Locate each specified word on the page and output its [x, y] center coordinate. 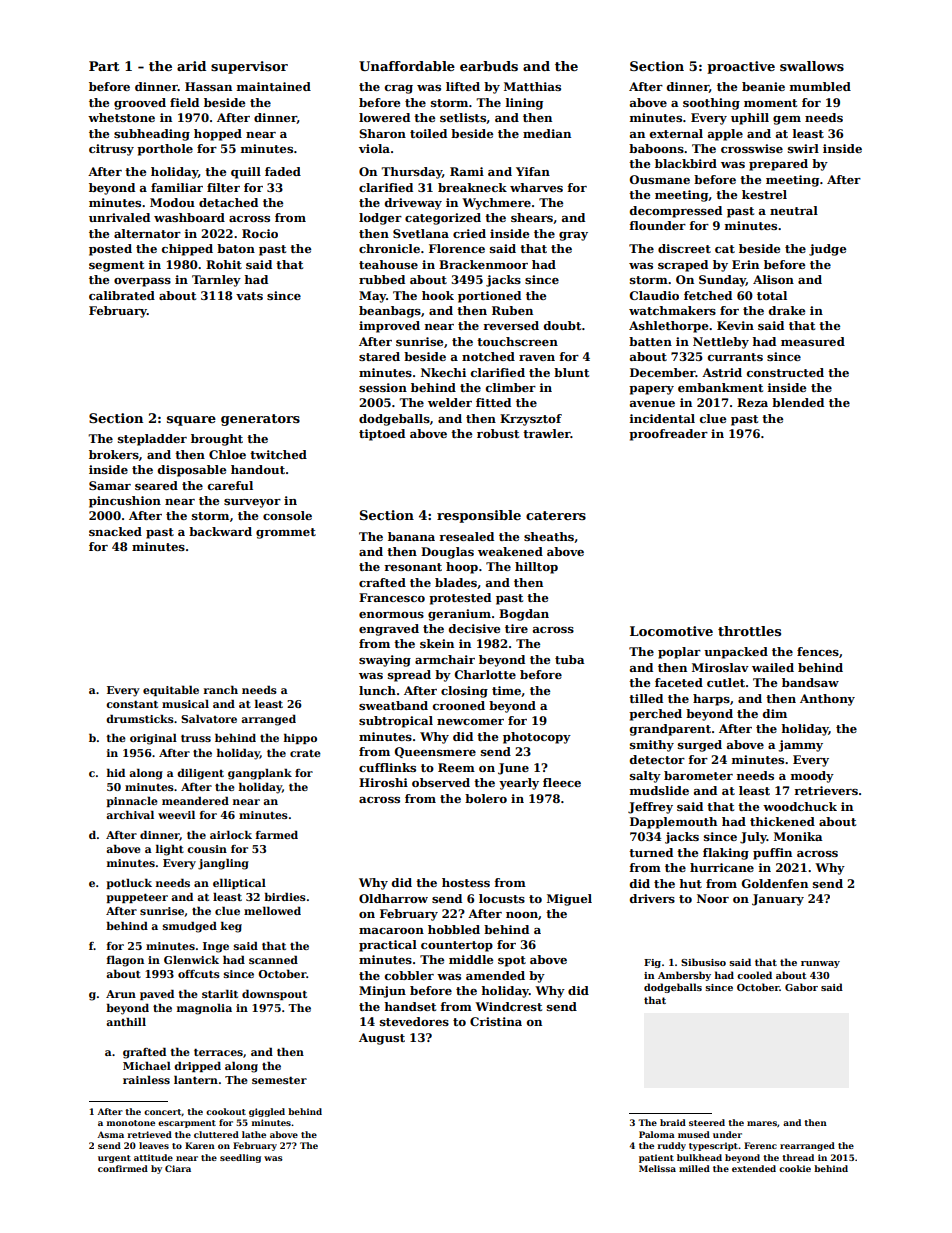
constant [132, 704]
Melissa [657, 1168]
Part [104, 66]
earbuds [489, 66]
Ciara [178, 1168]
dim [775, 713]
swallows [812, 66]
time [506, 690]
